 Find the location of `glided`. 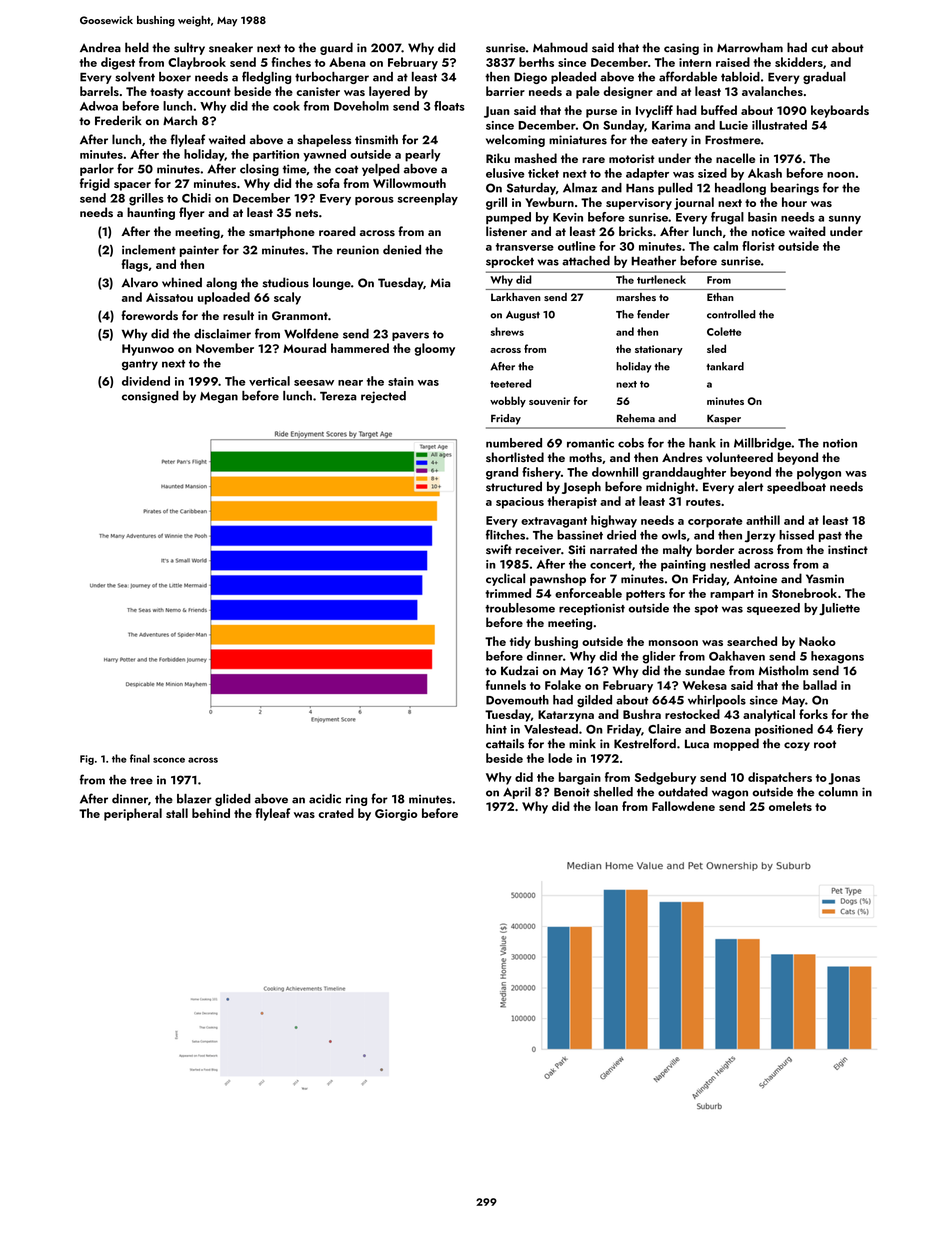

glided is located at coordinates (233, 800).
